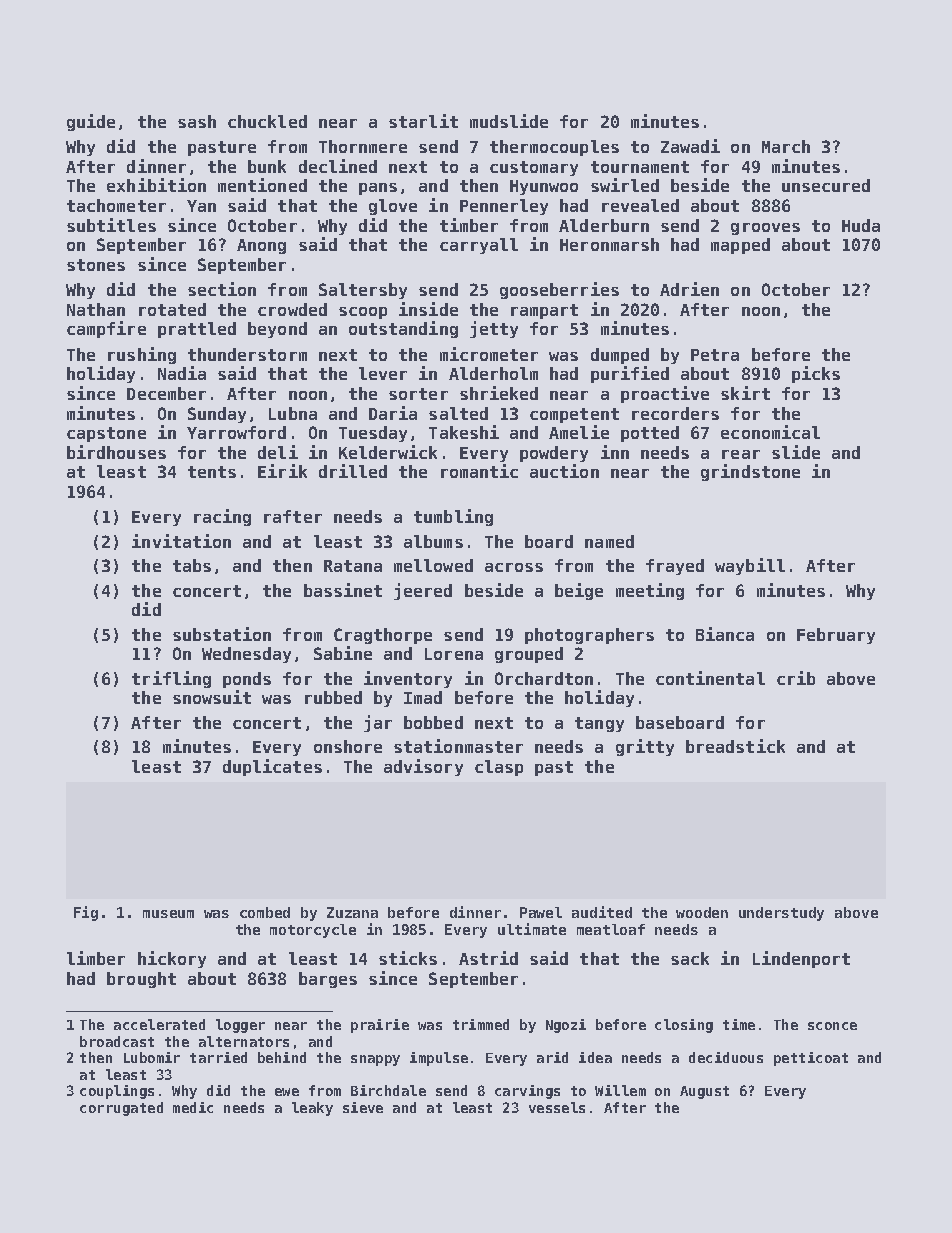 The width and height of the document is (952, 1233). I want to click on birdhouses, so click(116, 452).
